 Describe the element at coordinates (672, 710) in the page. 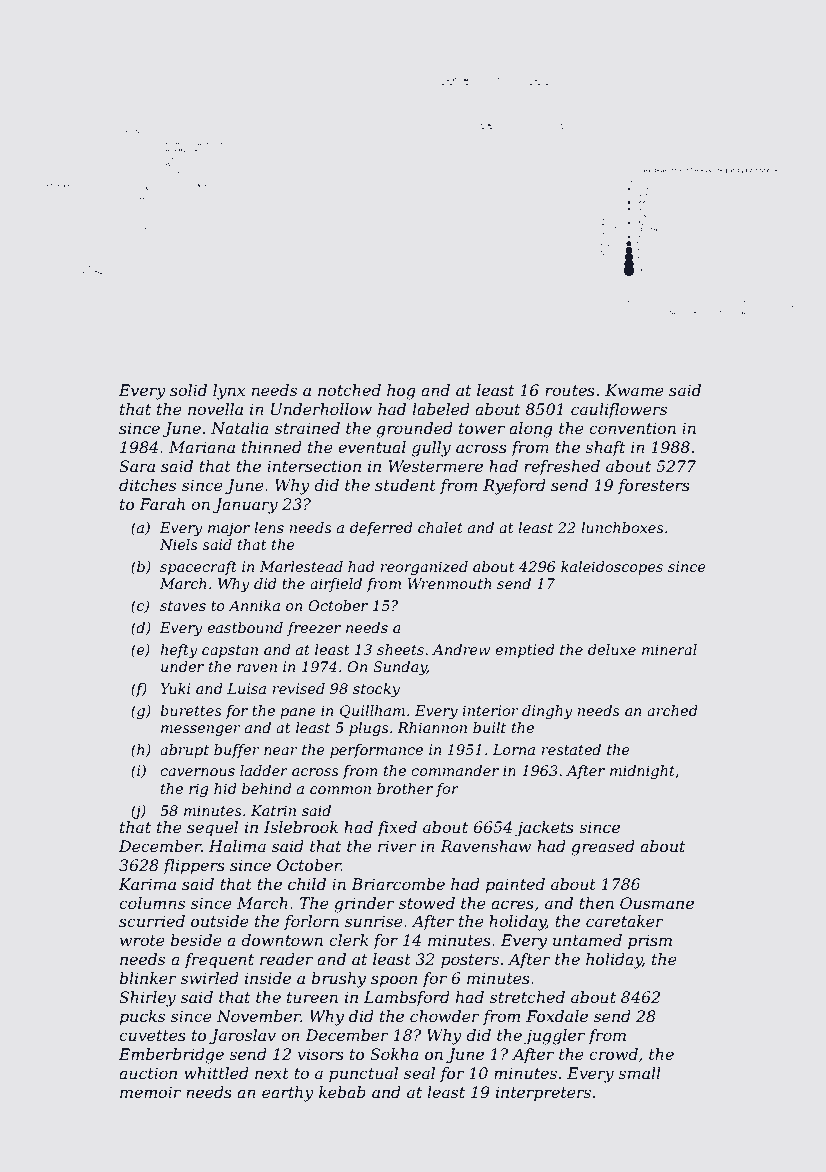

I see `arched` at that location.
